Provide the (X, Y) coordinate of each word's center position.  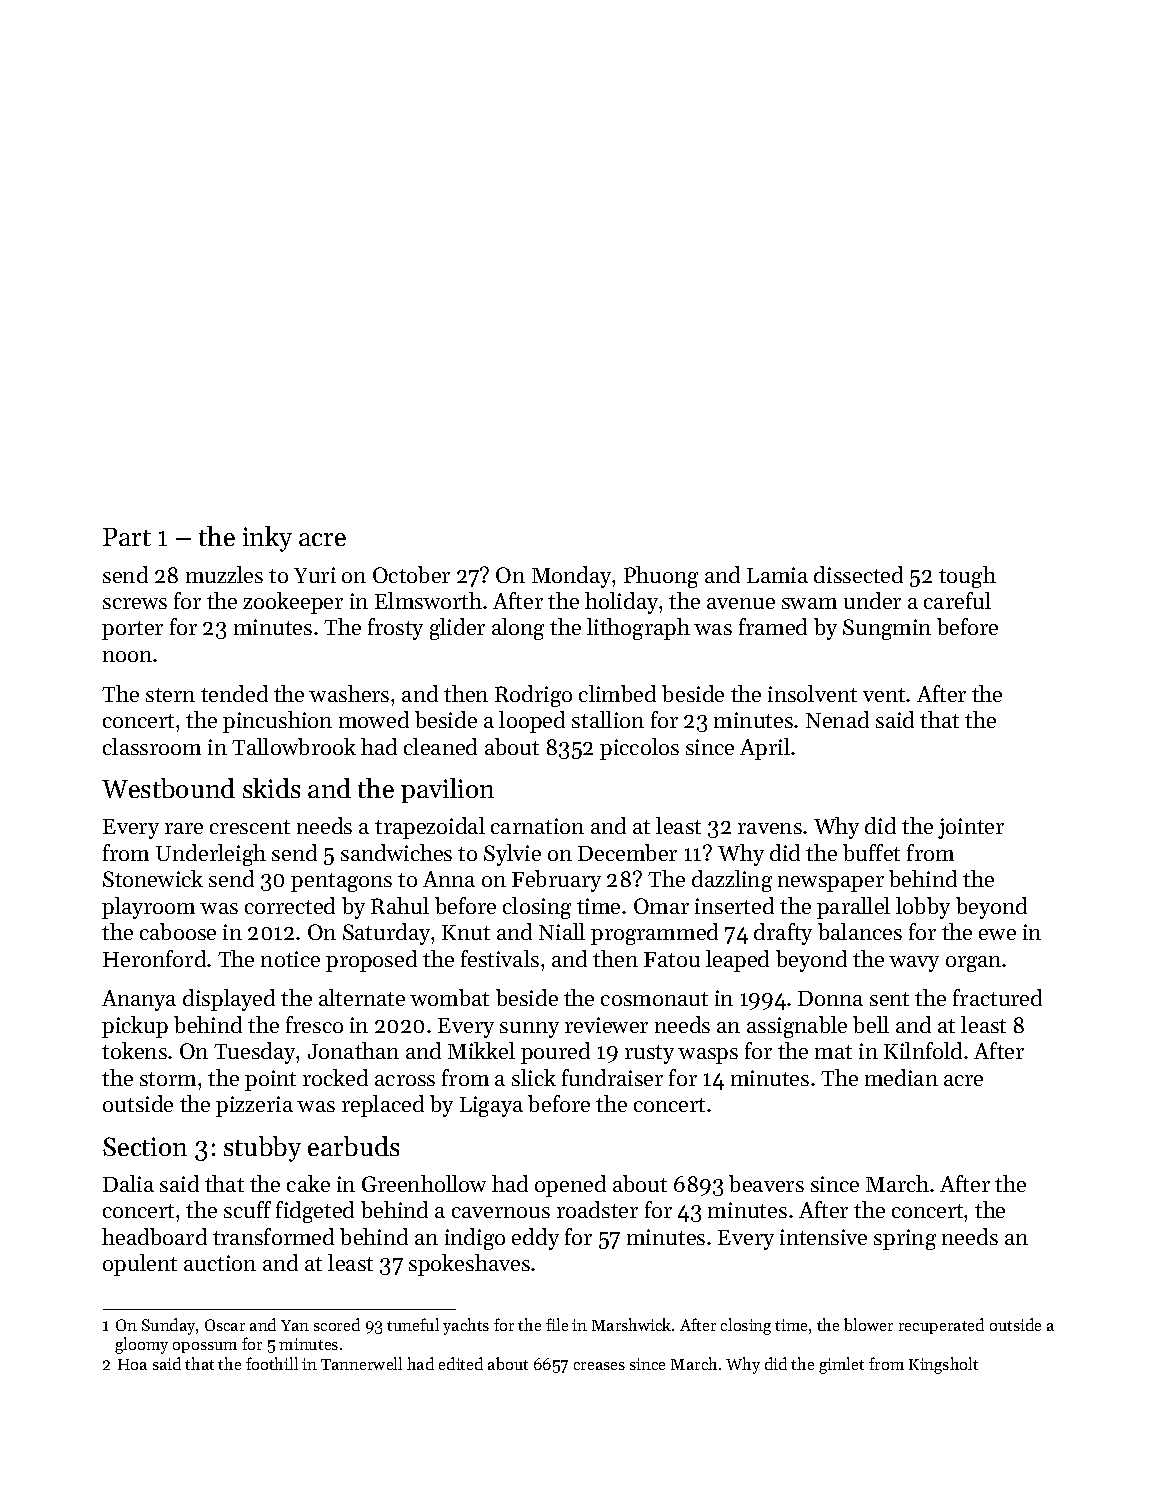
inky (267, 539)
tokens (134, 1050)
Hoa (132, 1364)
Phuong (661, 577)
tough (967, 577)
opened (570, 1186)
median (901, 1077)
